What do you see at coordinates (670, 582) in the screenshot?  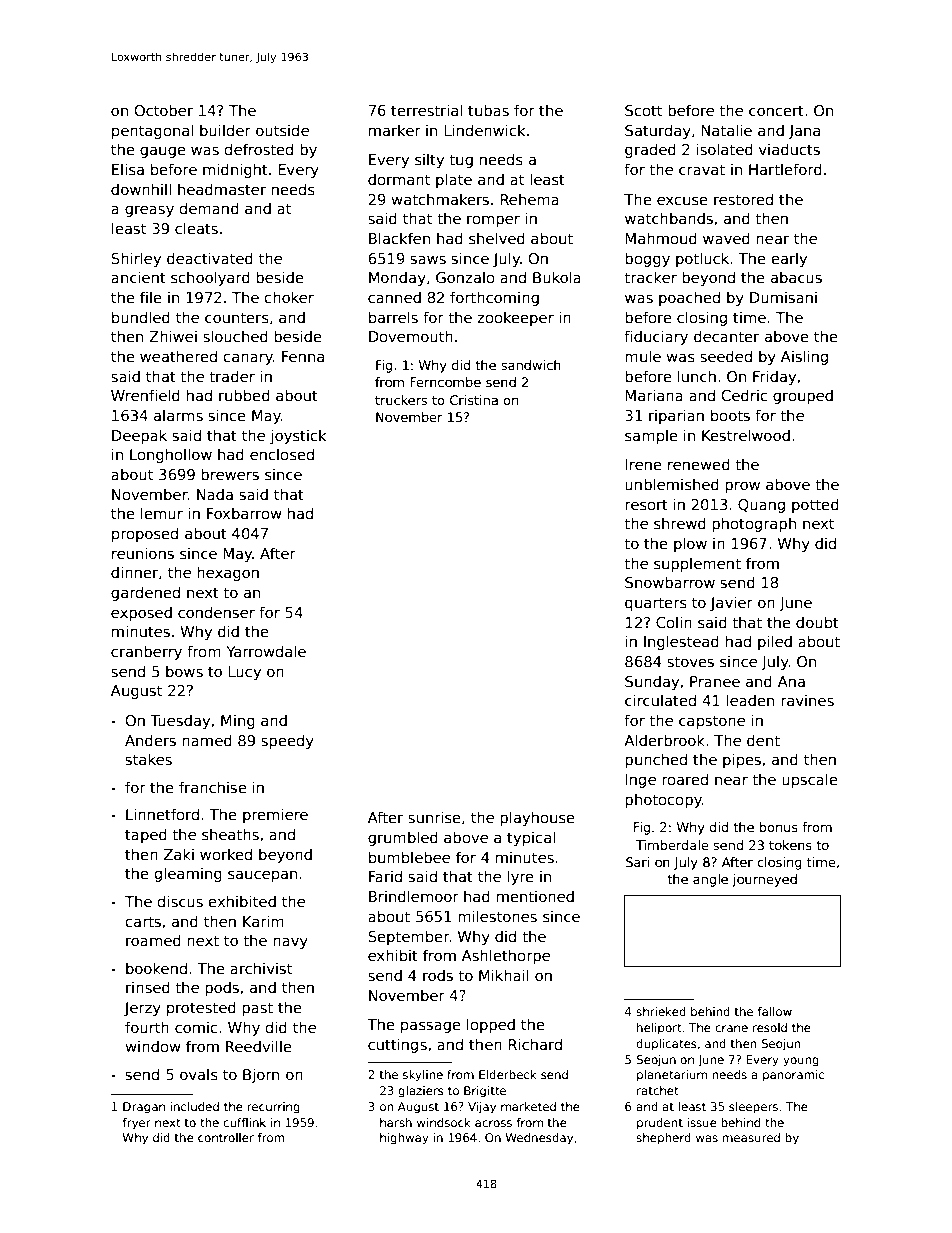 I see `Snowbarrow` at bounding box center [670, 582].
